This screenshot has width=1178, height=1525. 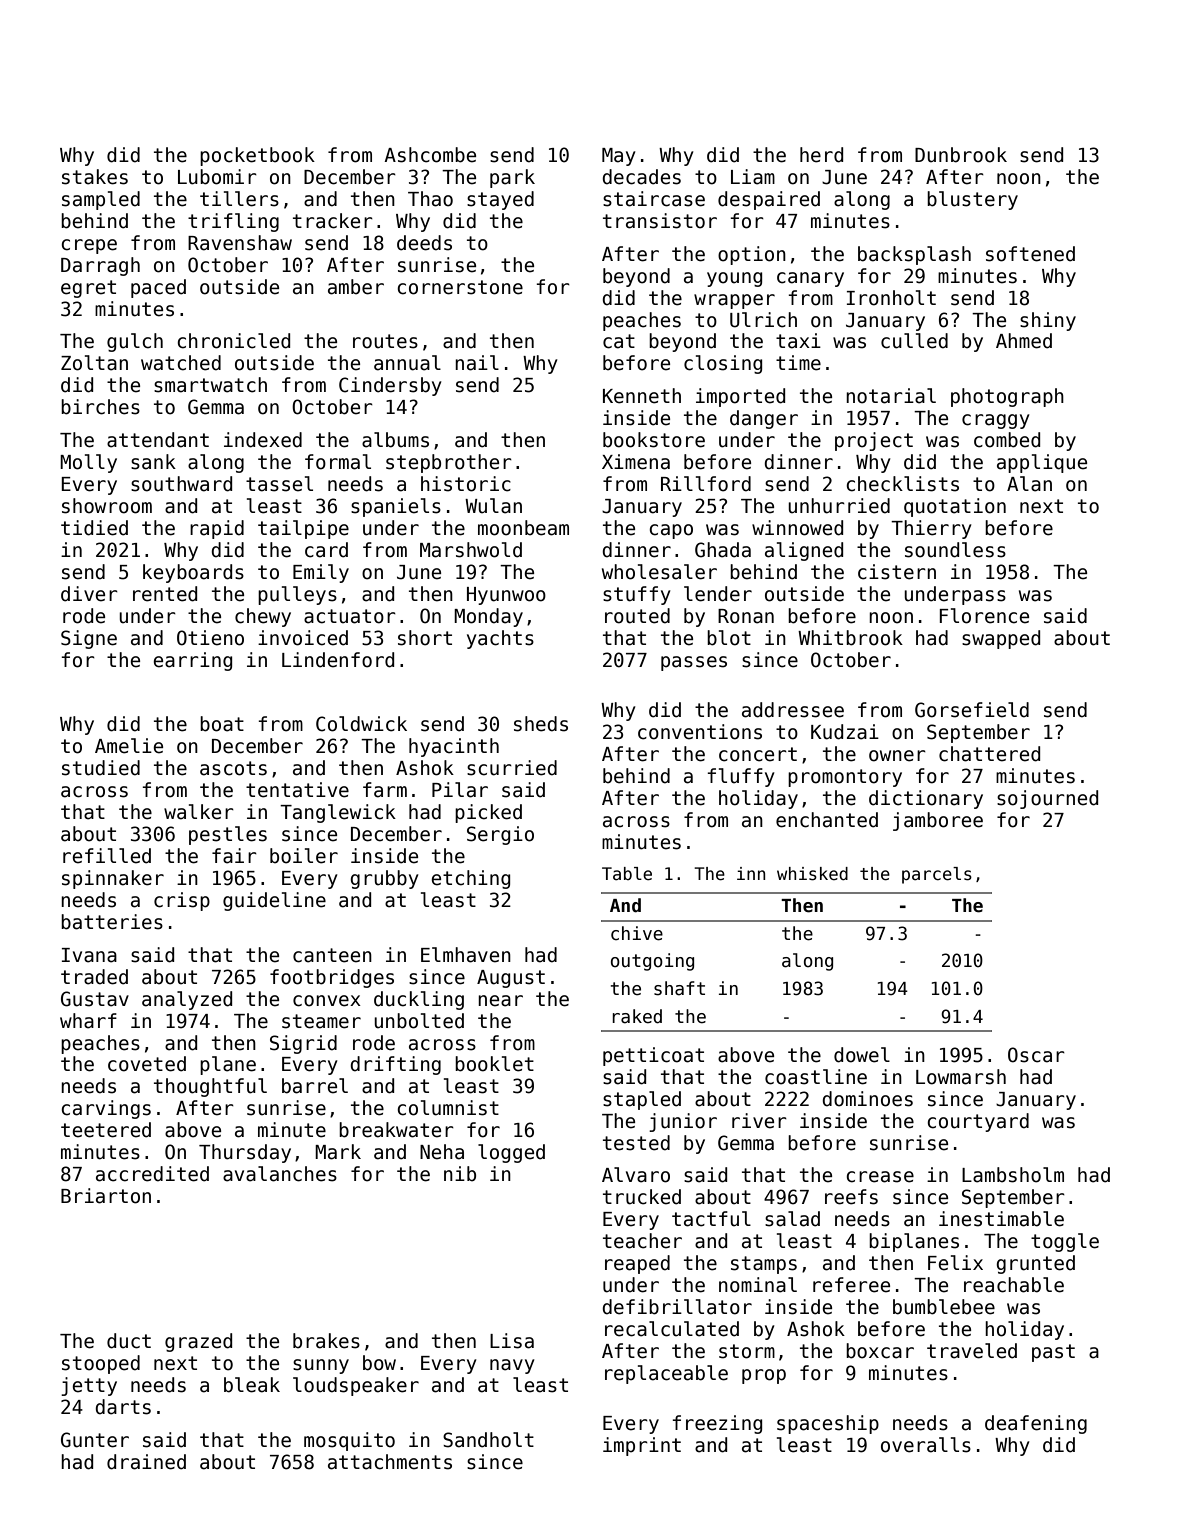 I want to click on batteries, so click(x=112, y=922).
